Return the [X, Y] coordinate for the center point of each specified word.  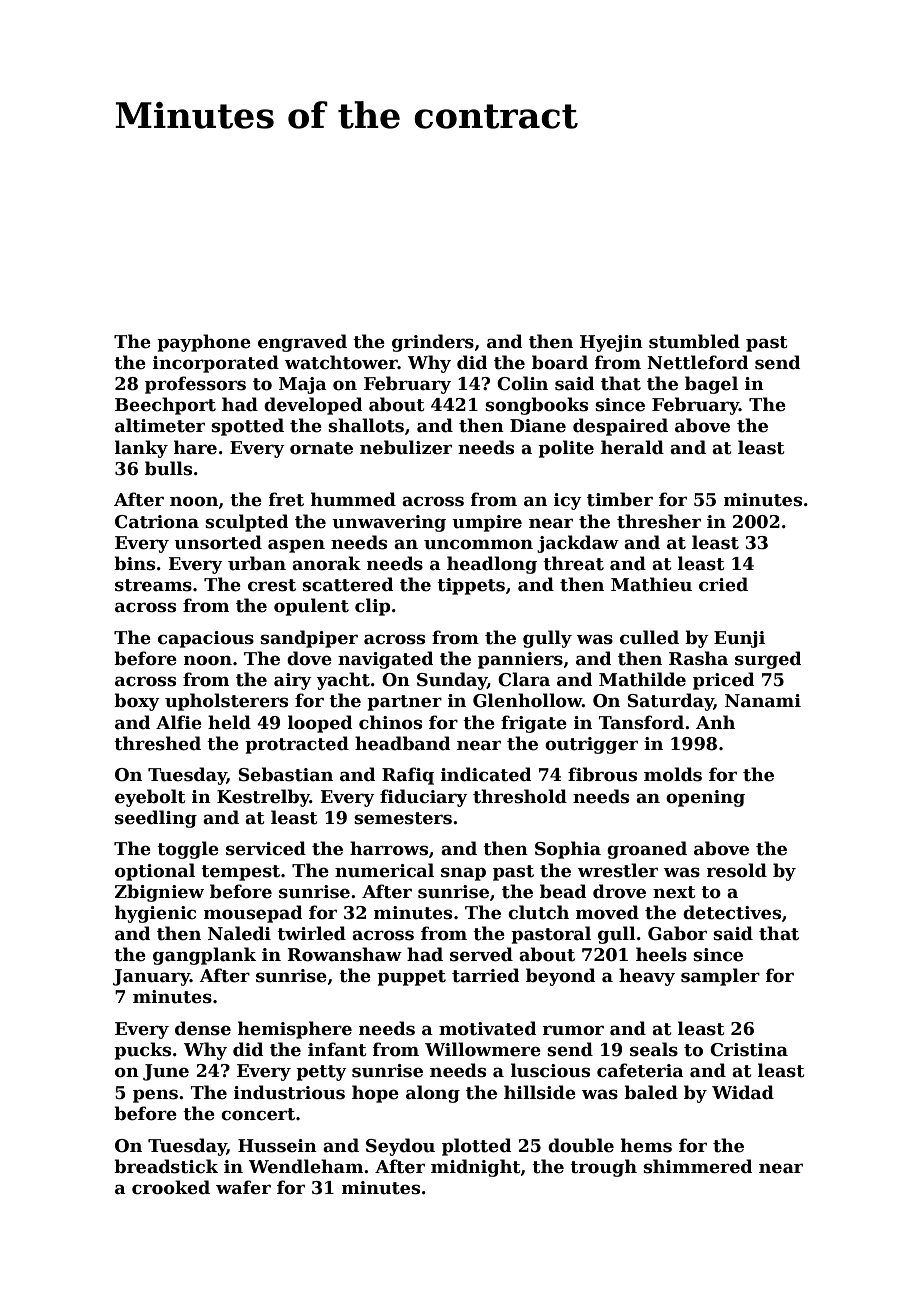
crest [272, 585]
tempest [240, 873]
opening [705, 798]
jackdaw [578, 544]
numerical [384, 870]
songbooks [536, 406]
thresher [659, 521]
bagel [711, 385]
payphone [204, 343]
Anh [715, 722]
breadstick [166, 1166]
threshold [520, 796]
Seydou [400, 1147]
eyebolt [150, 798]
